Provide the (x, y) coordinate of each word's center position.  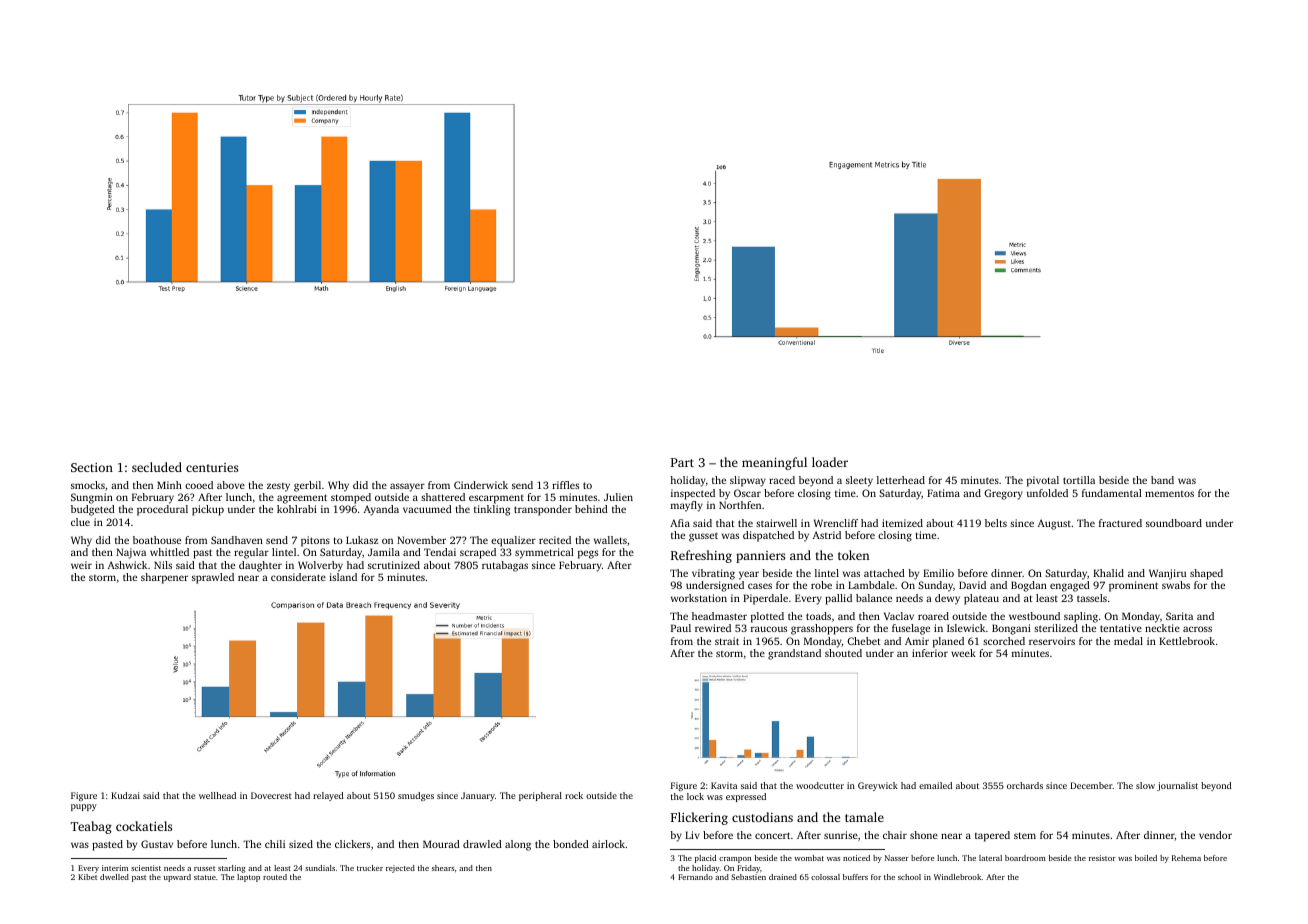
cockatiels (144, 826)
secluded (157, 467)
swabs (1176, 585)
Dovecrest (271, 795)
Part (682, 462)
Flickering (699, 818)
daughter (260, 566)
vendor (1215, 835)
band (1162, 480)
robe (821, 585)
